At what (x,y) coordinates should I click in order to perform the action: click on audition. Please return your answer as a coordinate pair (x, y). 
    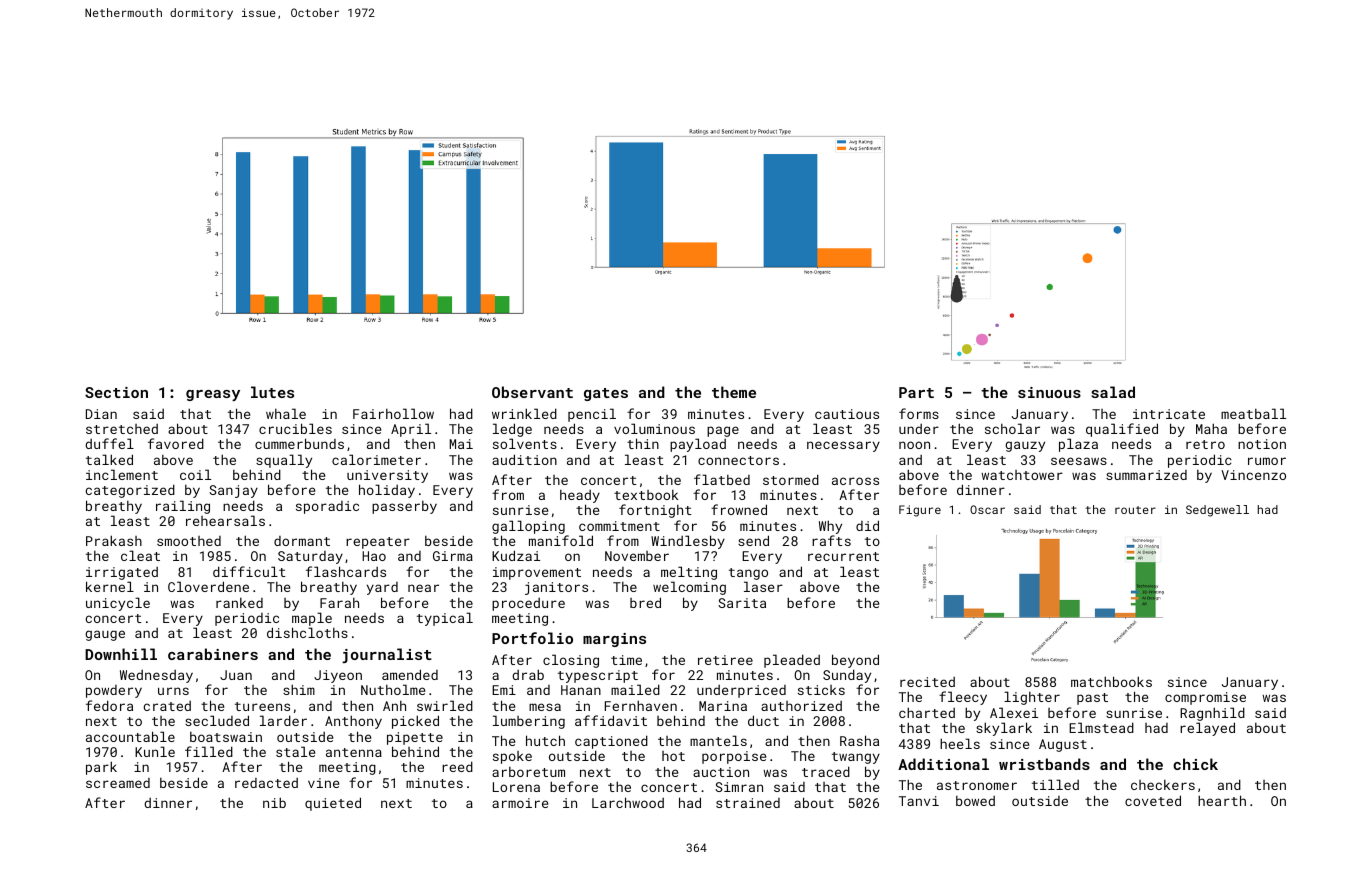
    Looking at the image, I should click on (524, 459).
